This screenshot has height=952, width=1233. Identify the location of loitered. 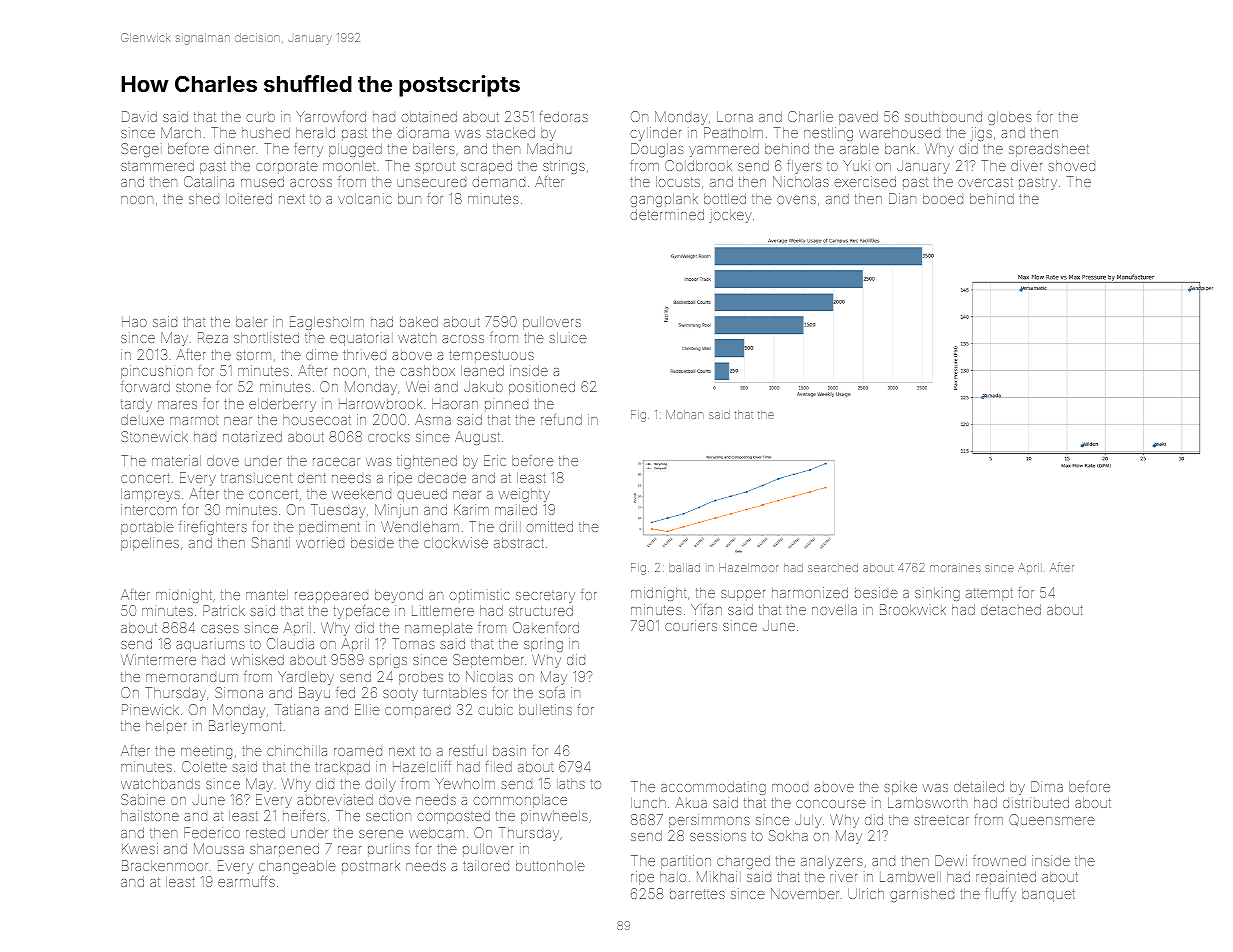
(249, 199).
